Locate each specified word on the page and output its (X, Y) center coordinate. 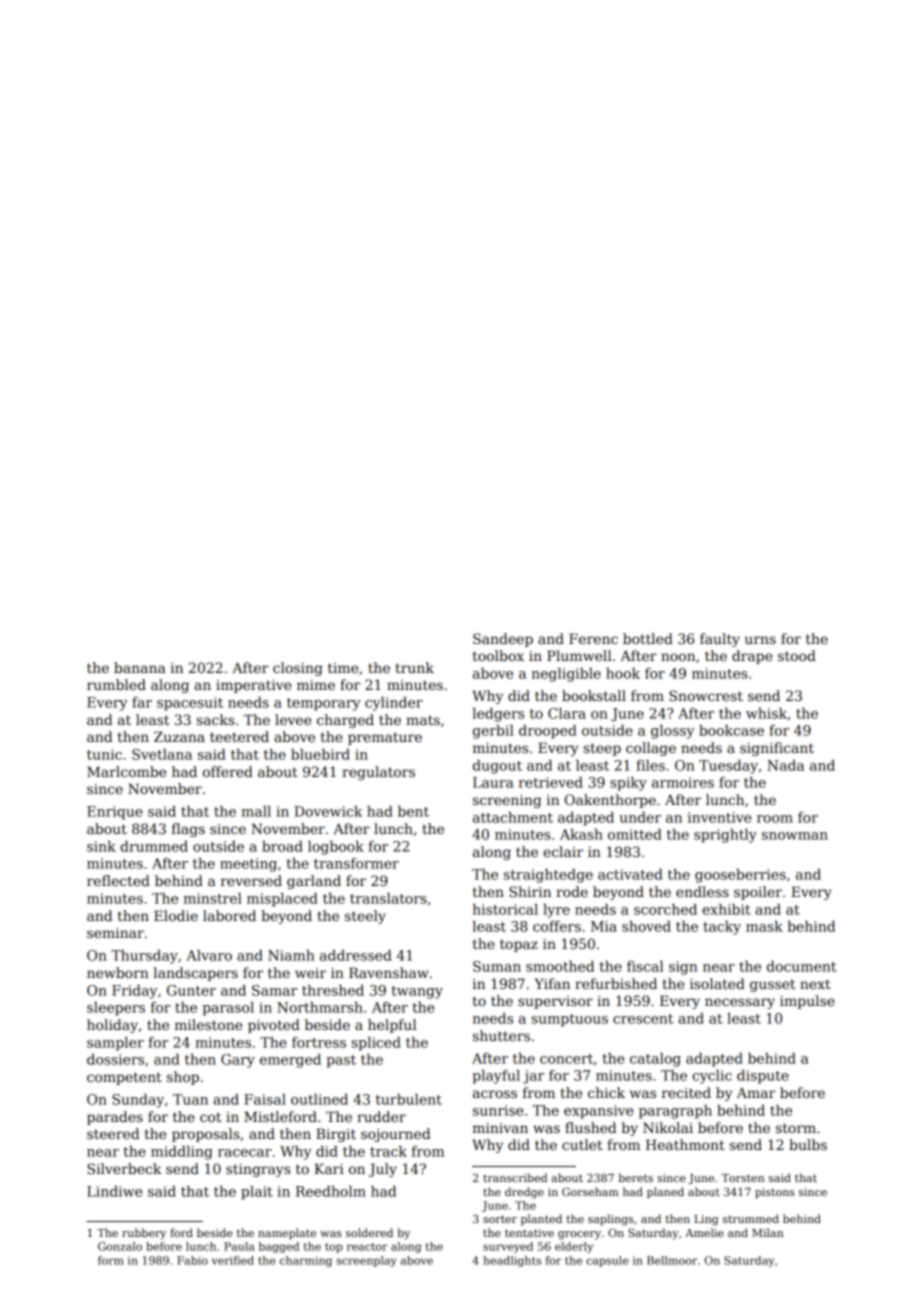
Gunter (191, 990)
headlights (512, 1261)
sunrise (498, 1110)
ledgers (498, 715)
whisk (766, 713)
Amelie (704, 1232)
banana (140, 667)
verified (233, 1260)
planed (665, 1193)
